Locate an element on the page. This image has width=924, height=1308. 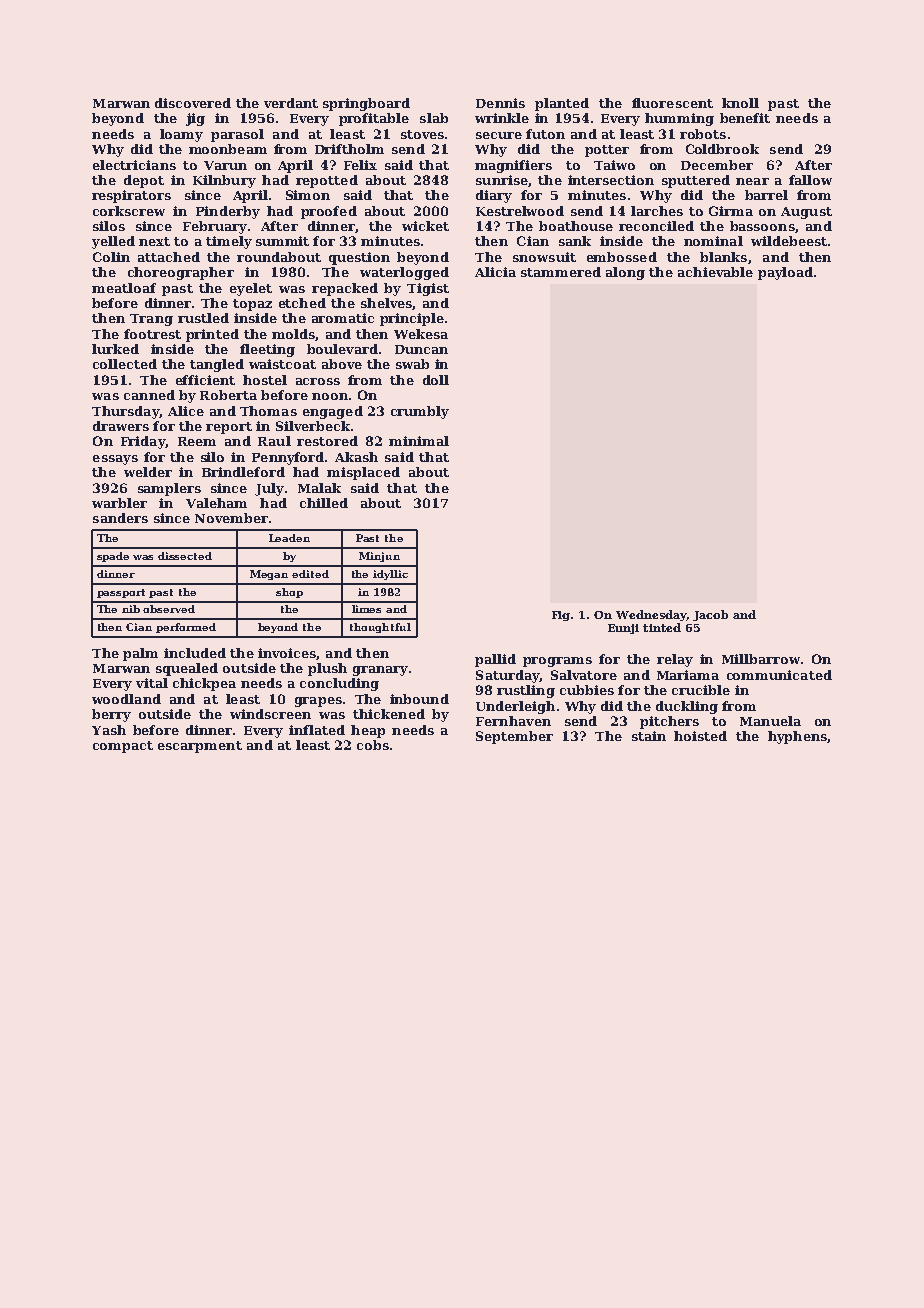
Wednesday is located at coordinates (651, 615).
